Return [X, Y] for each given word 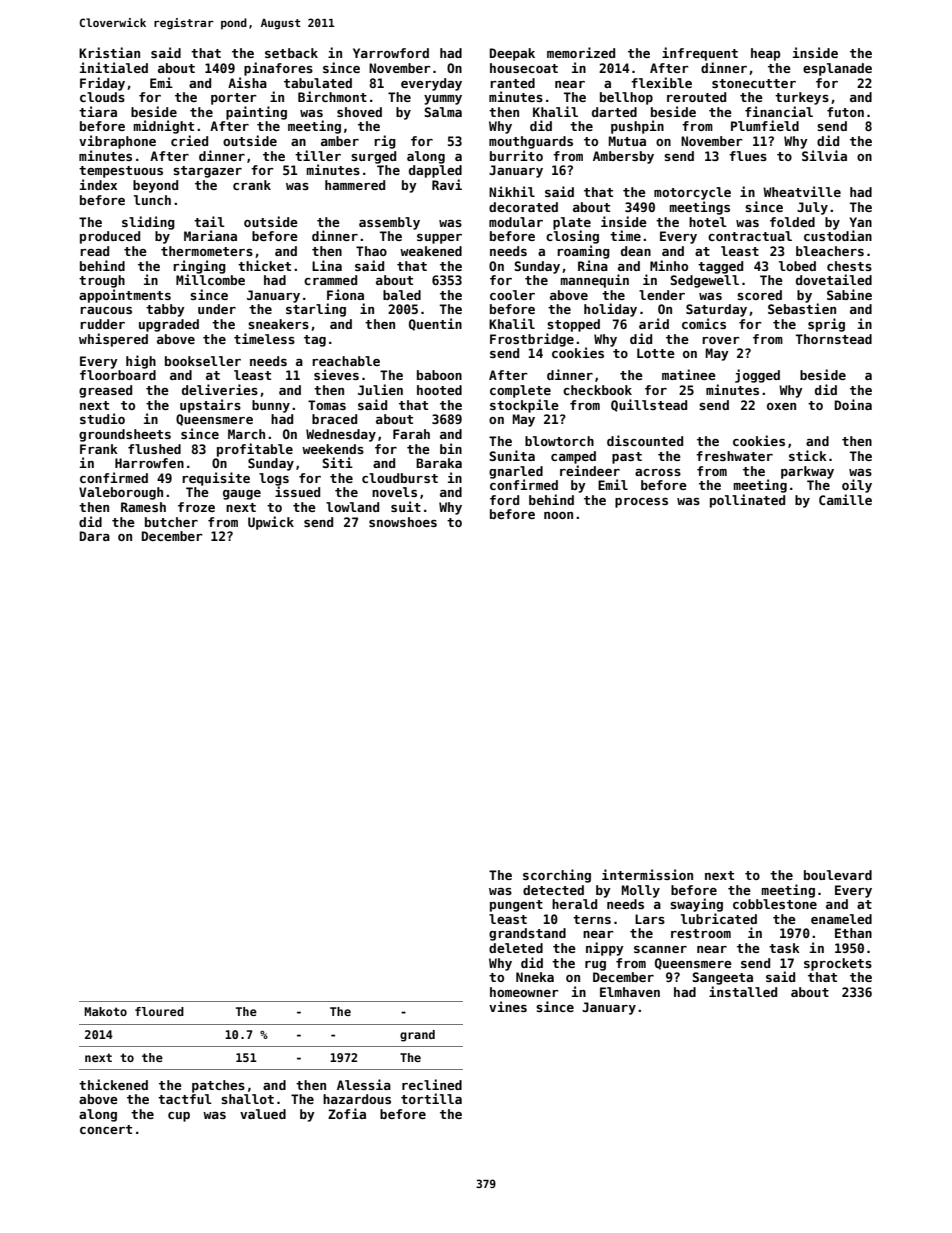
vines [508, 1006]
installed [743, 991]
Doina [853, 404]
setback [291, 53]
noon [558, 515]
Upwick [271, 523]
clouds [102, 97]
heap [765, 54]
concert [106, 1129]
